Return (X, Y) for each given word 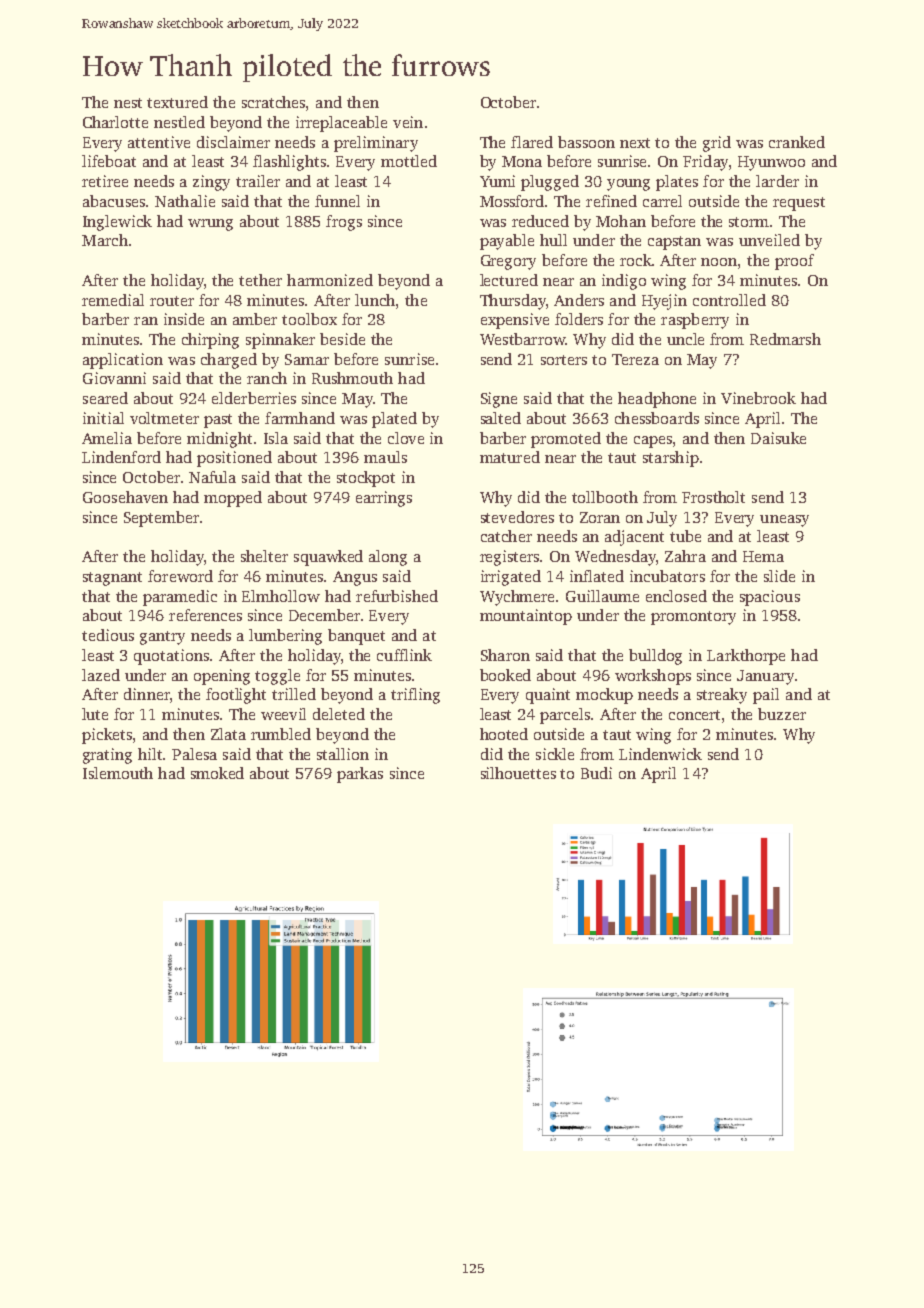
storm (749, 222)
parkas (360, 775)
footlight (236, 696)
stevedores (517, 517)
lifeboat (109, 161)
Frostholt (713, 497)
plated (394, 420)
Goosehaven (125, 497)
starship (671, 459)
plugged (550, 183)
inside (184, 319)
